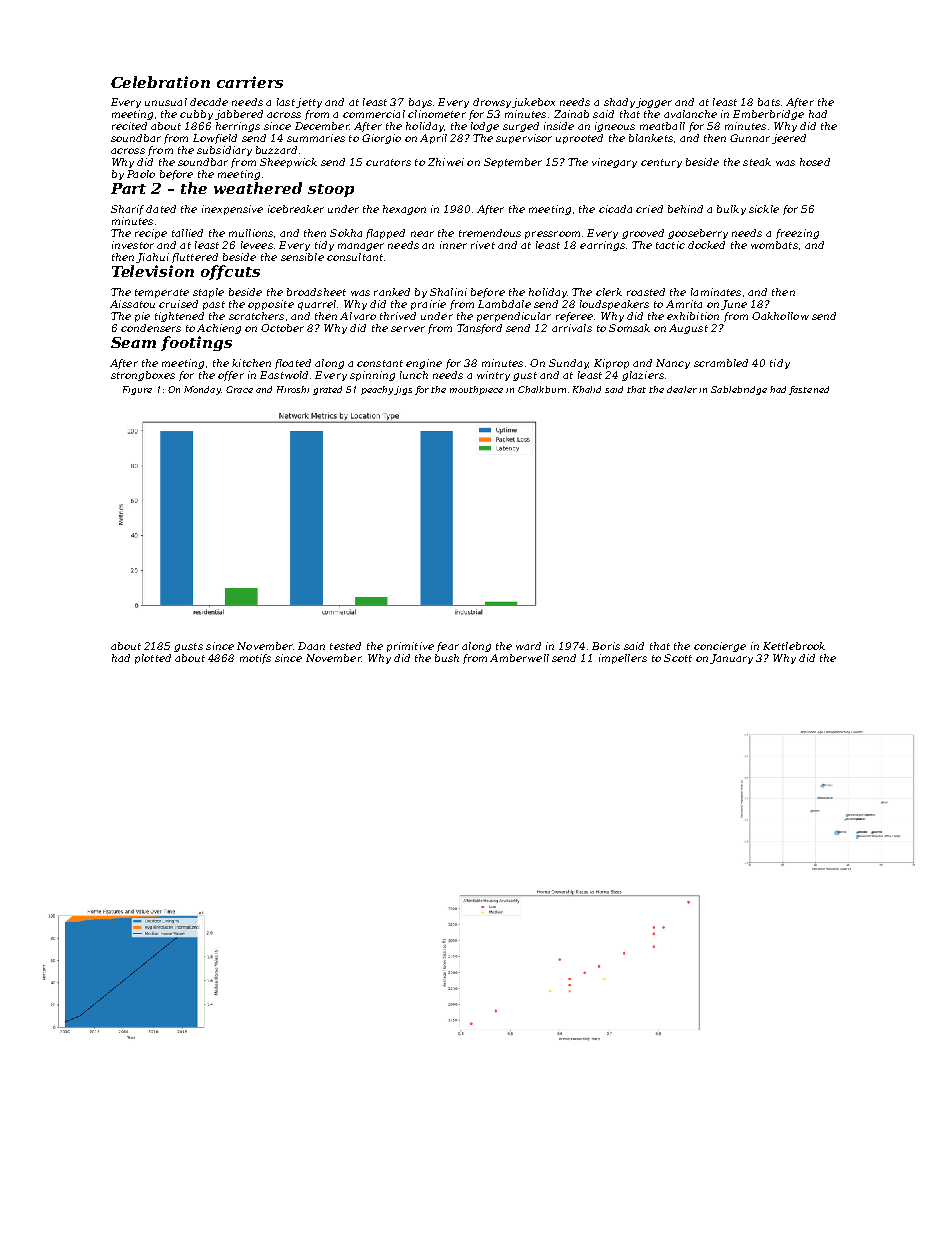 The width and height of the screenshot is (952, 1233). Describe the element at coordinates (255, 659) in the screenshot. I see `motifs` at that location.
